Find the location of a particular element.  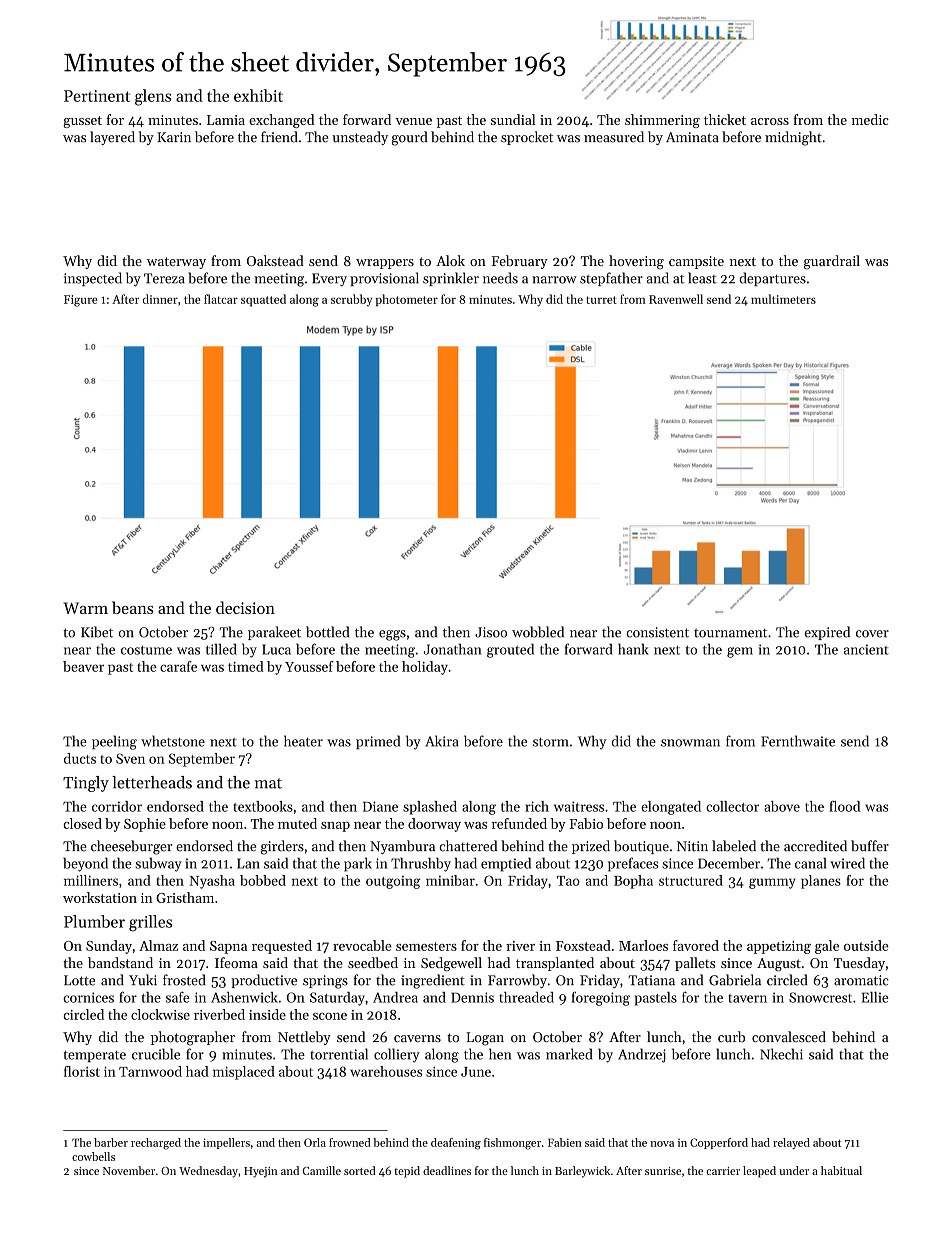

outgoing is located at coordinates (393, 882).
